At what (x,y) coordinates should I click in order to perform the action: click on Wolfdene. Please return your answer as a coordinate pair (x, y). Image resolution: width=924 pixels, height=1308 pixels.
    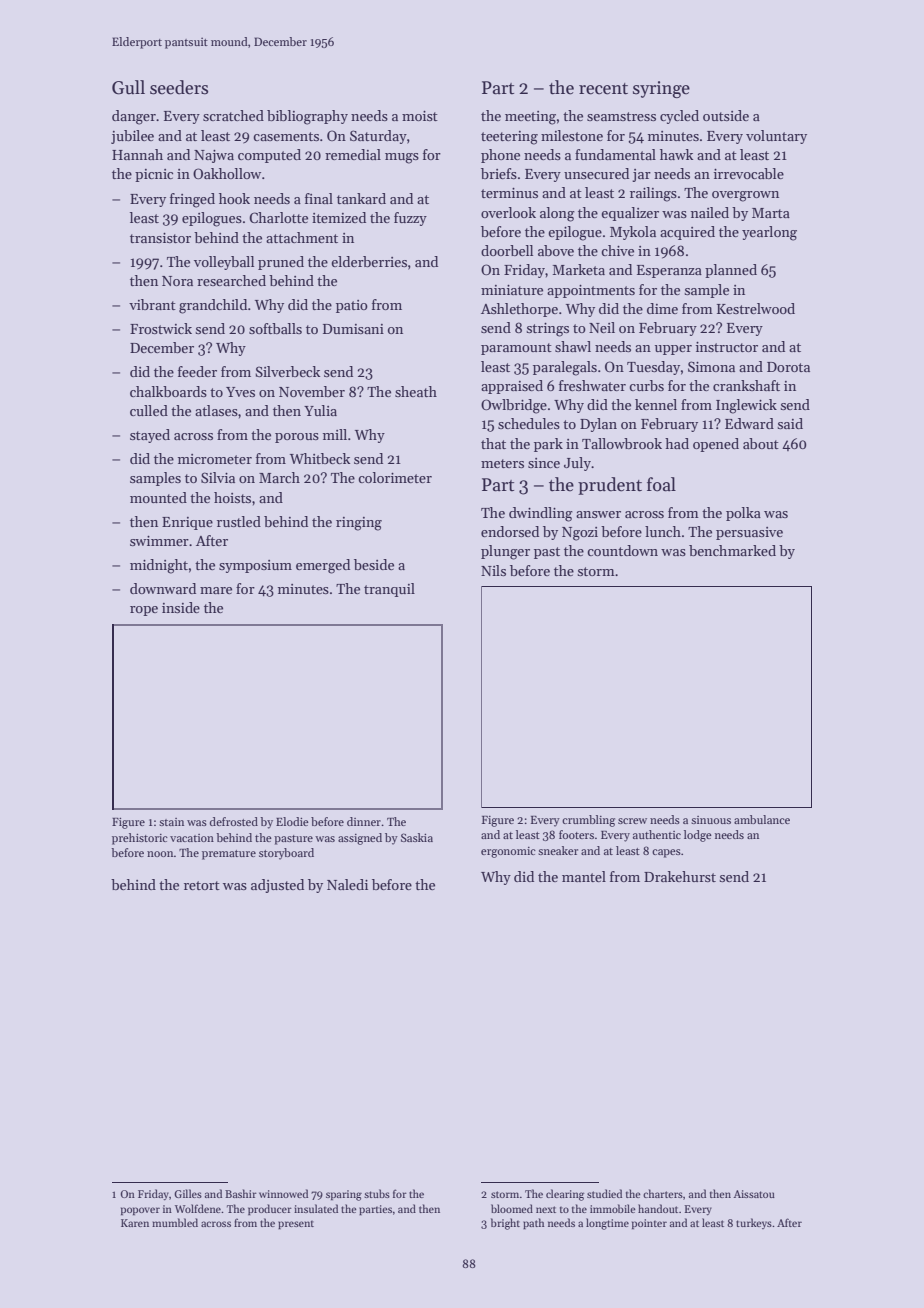
    Looking at the image, I should click on (198, 1208).
